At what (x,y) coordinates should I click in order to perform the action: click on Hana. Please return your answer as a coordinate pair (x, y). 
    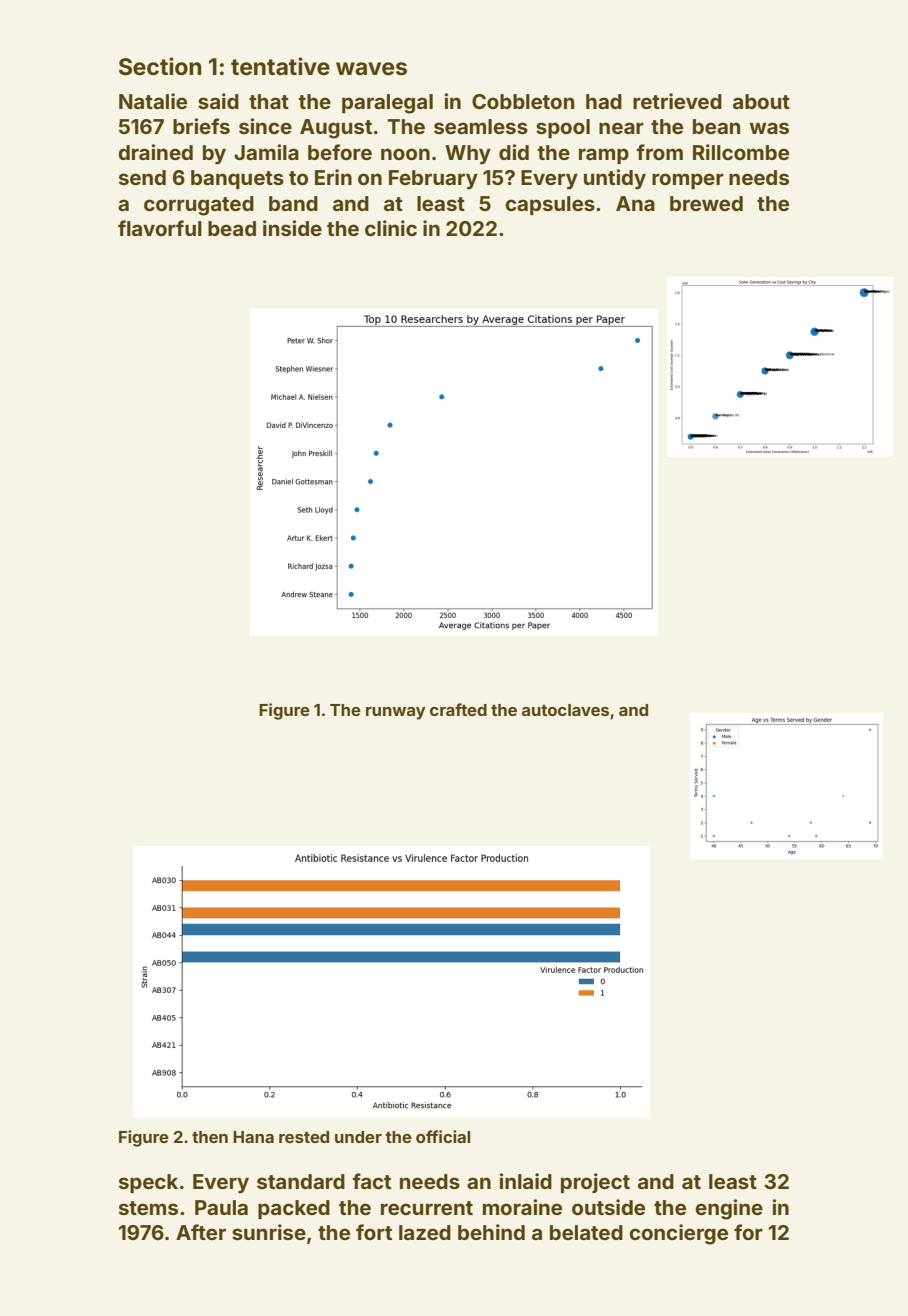
    Looking at the image, I should click on (253, 1137).
